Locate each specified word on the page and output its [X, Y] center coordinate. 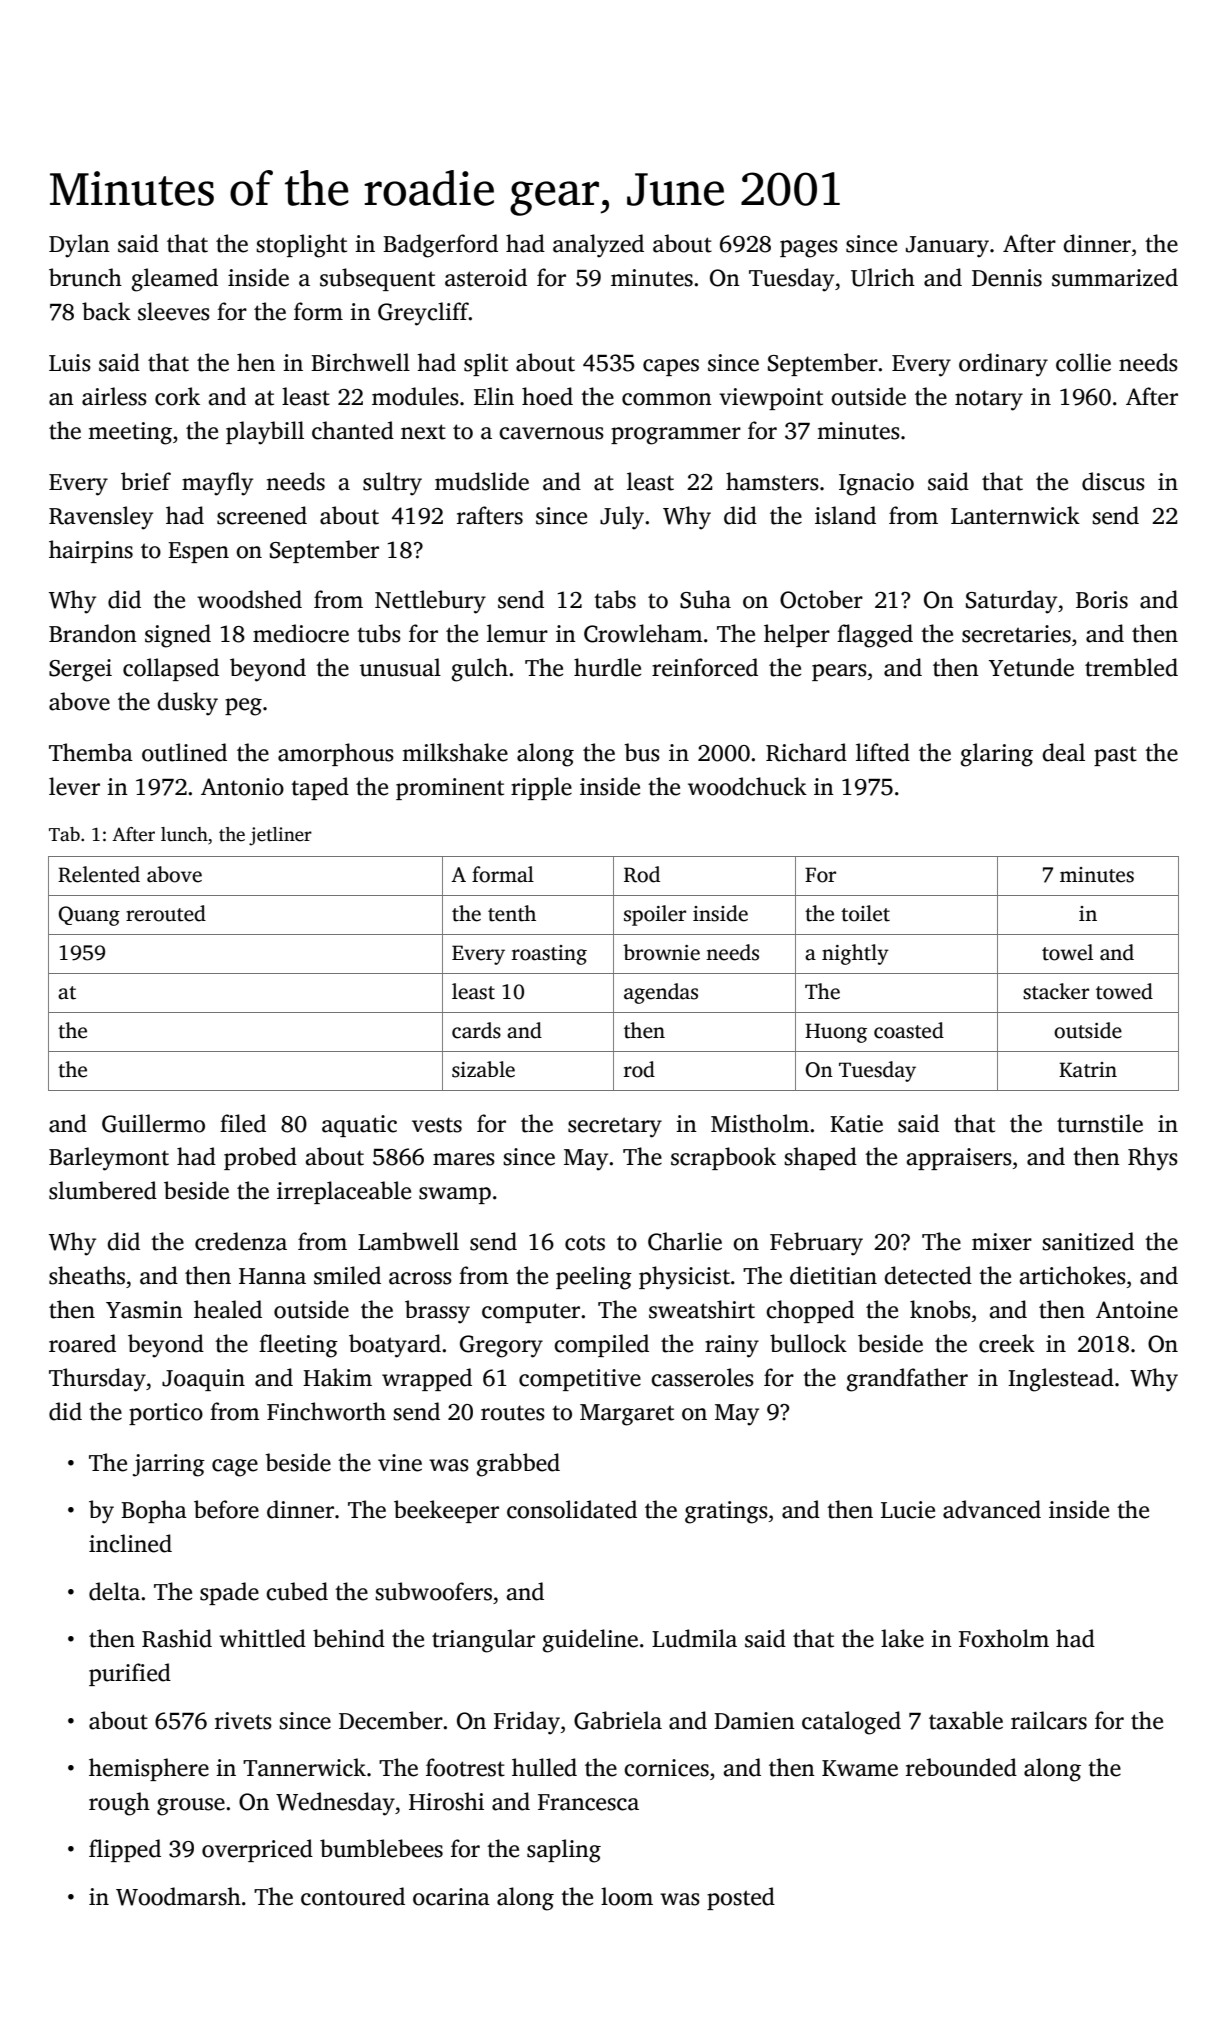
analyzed [598, 246]
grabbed [518, 1465]
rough [119, 1804]
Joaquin [203, 1380]
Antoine [1137, 1310]
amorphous [336, 754]
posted [741, 1898]
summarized [1115, 277]
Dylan [79, 246]
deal [1063, 752]
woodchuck [747, 786]
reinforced [705, 667]
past [1115, 756]
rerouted [166, 913]
